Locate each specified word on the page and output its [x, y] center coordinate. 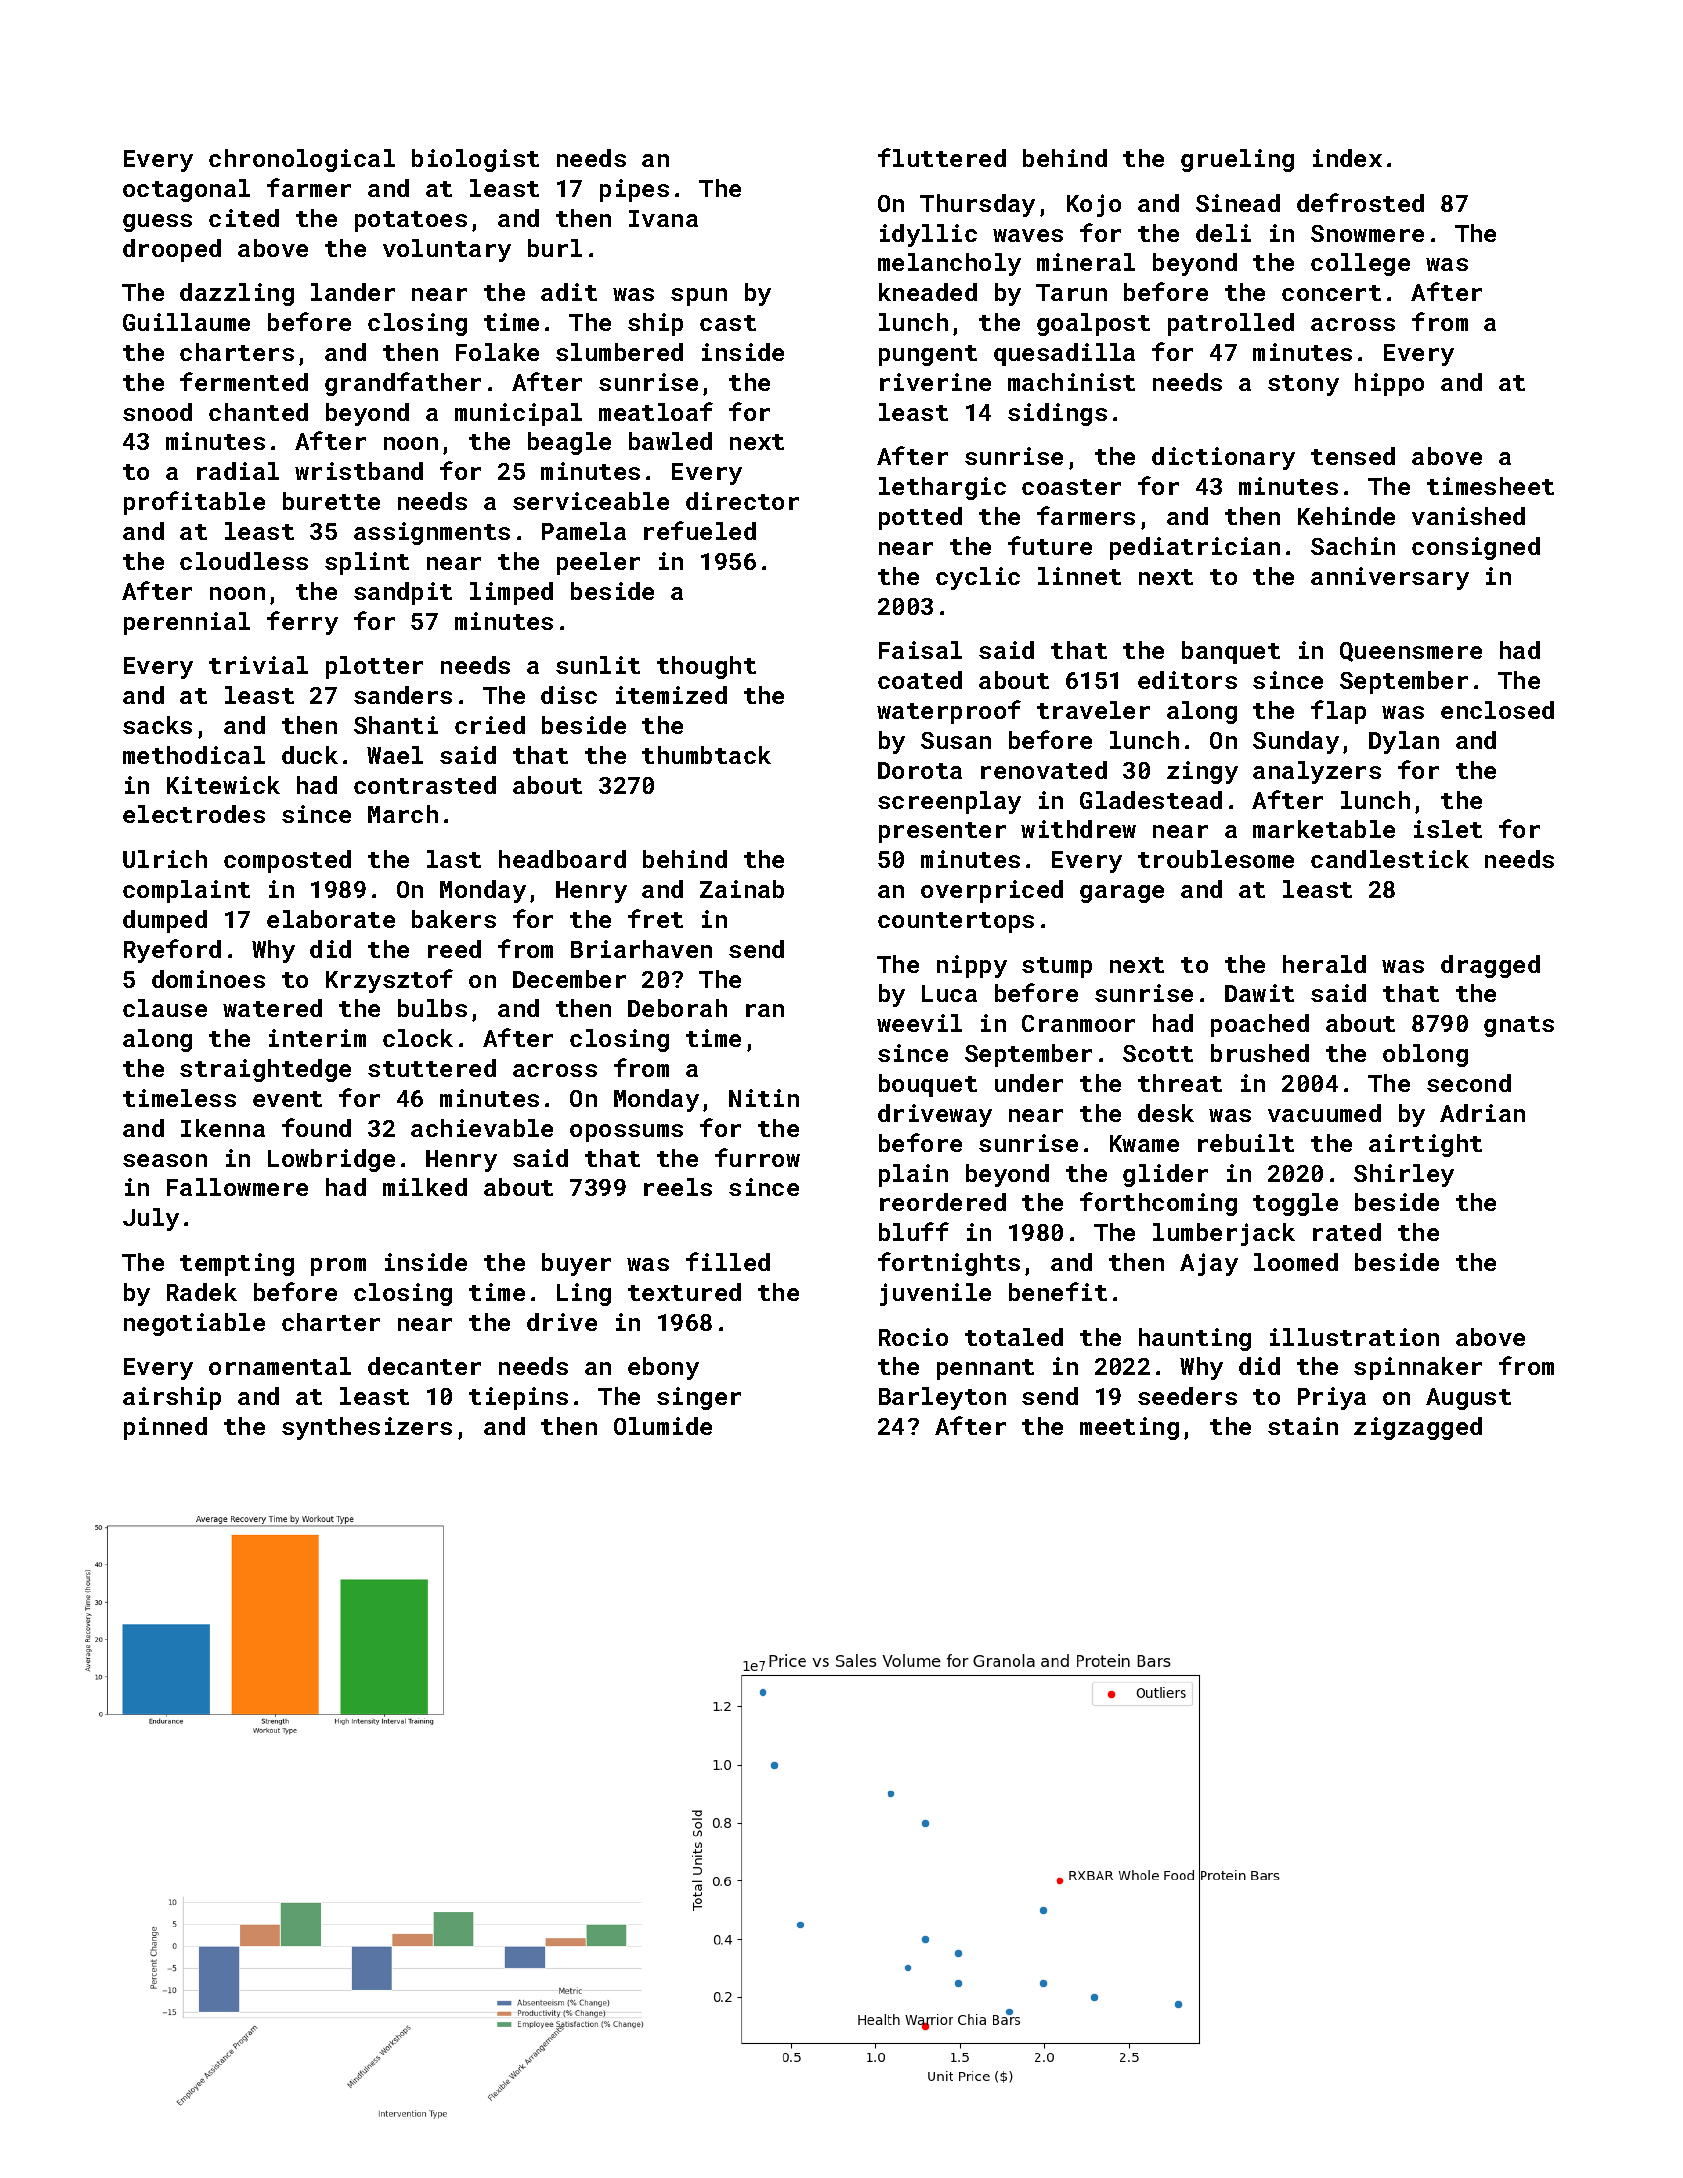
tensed [1353, 456]
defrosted [1360, 202]
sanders [403, 695]
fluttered [942, 157]
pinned [165, 1428]
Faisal [920, 650]
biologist [475, 160]
